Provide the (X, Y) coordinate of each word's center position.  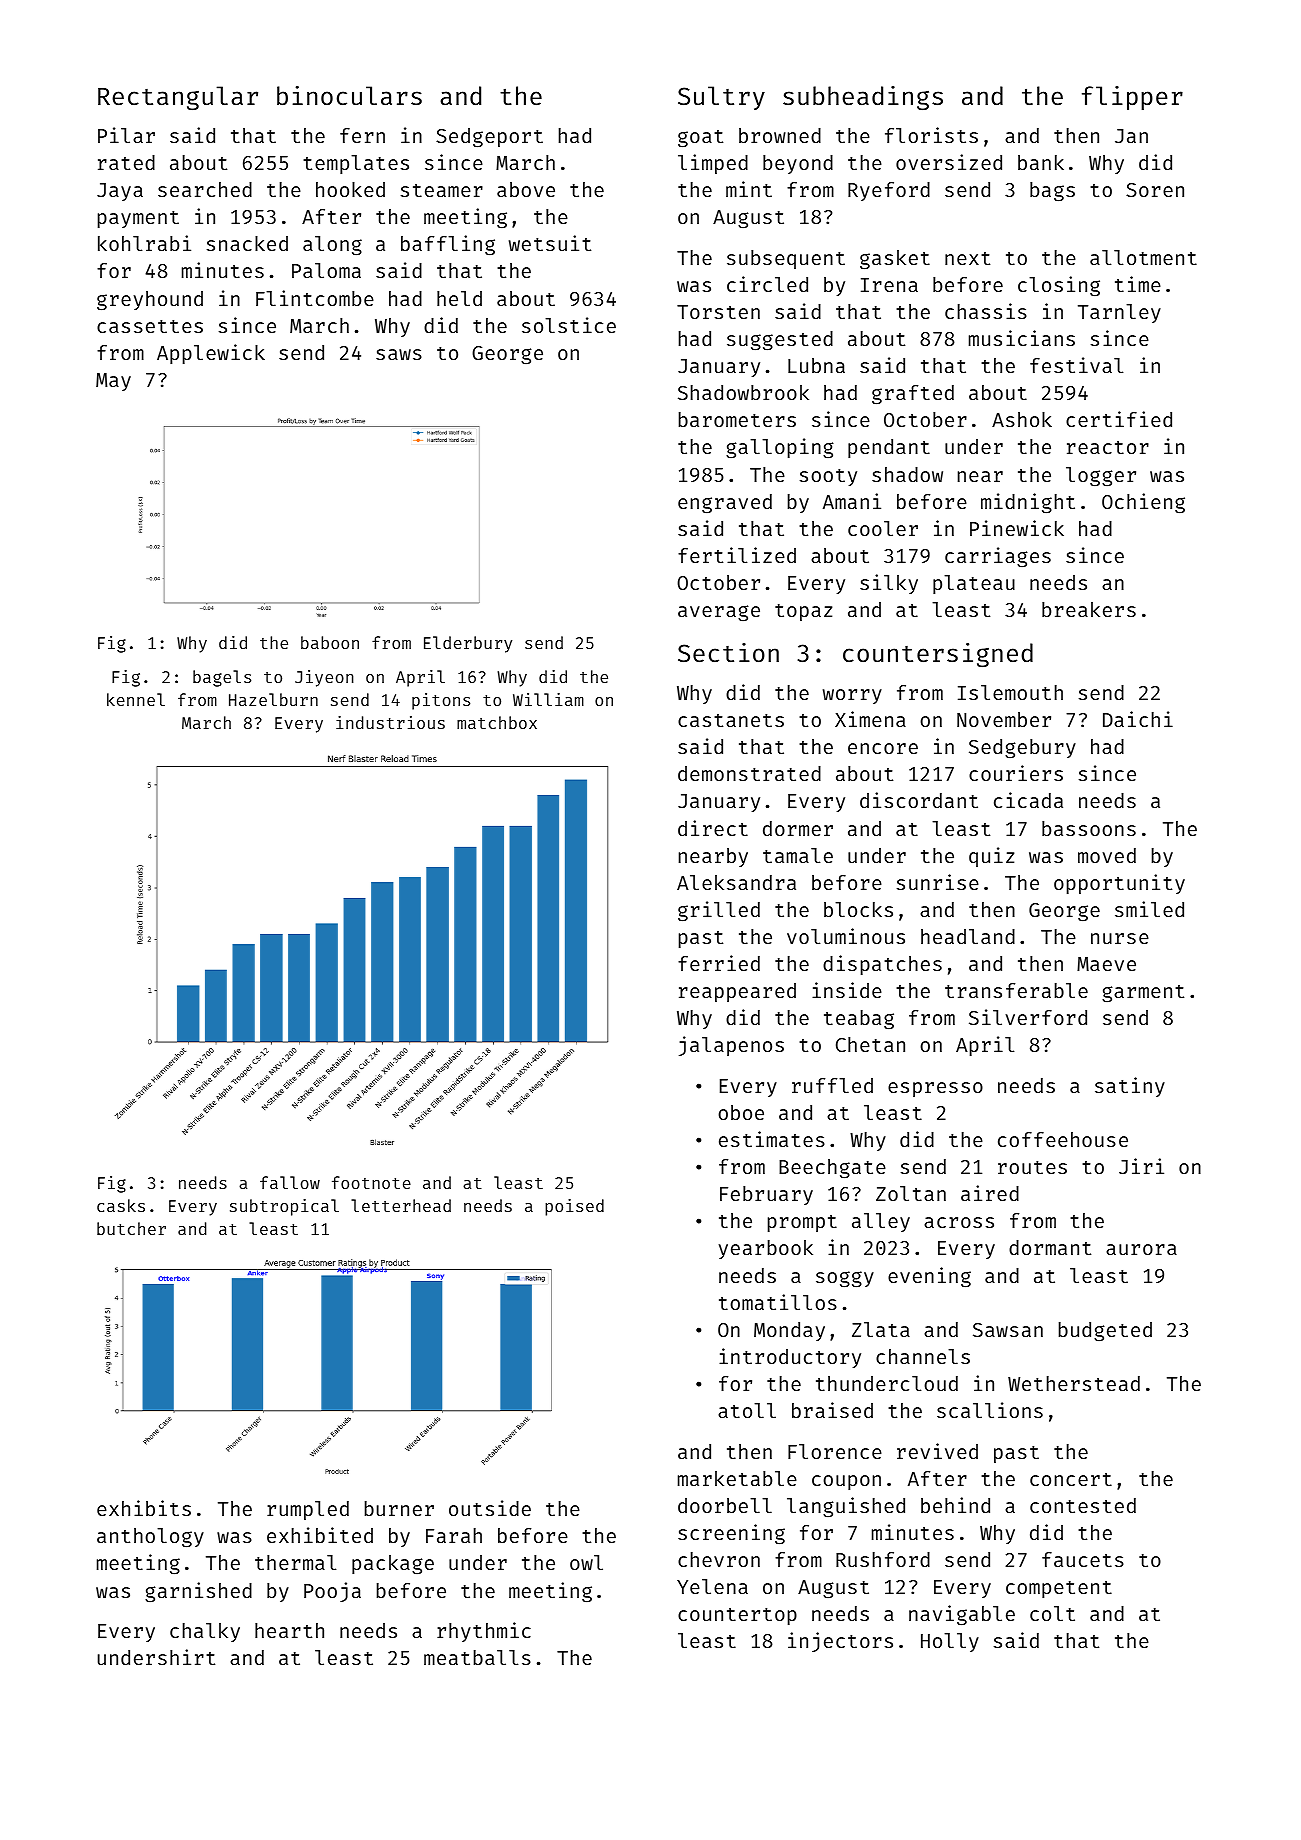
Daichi (1138, 719)
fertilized (737, 555)
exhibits (144, 1508)
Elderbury (468, 644)
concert (1071, 1479)
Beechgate (832, 1169)
